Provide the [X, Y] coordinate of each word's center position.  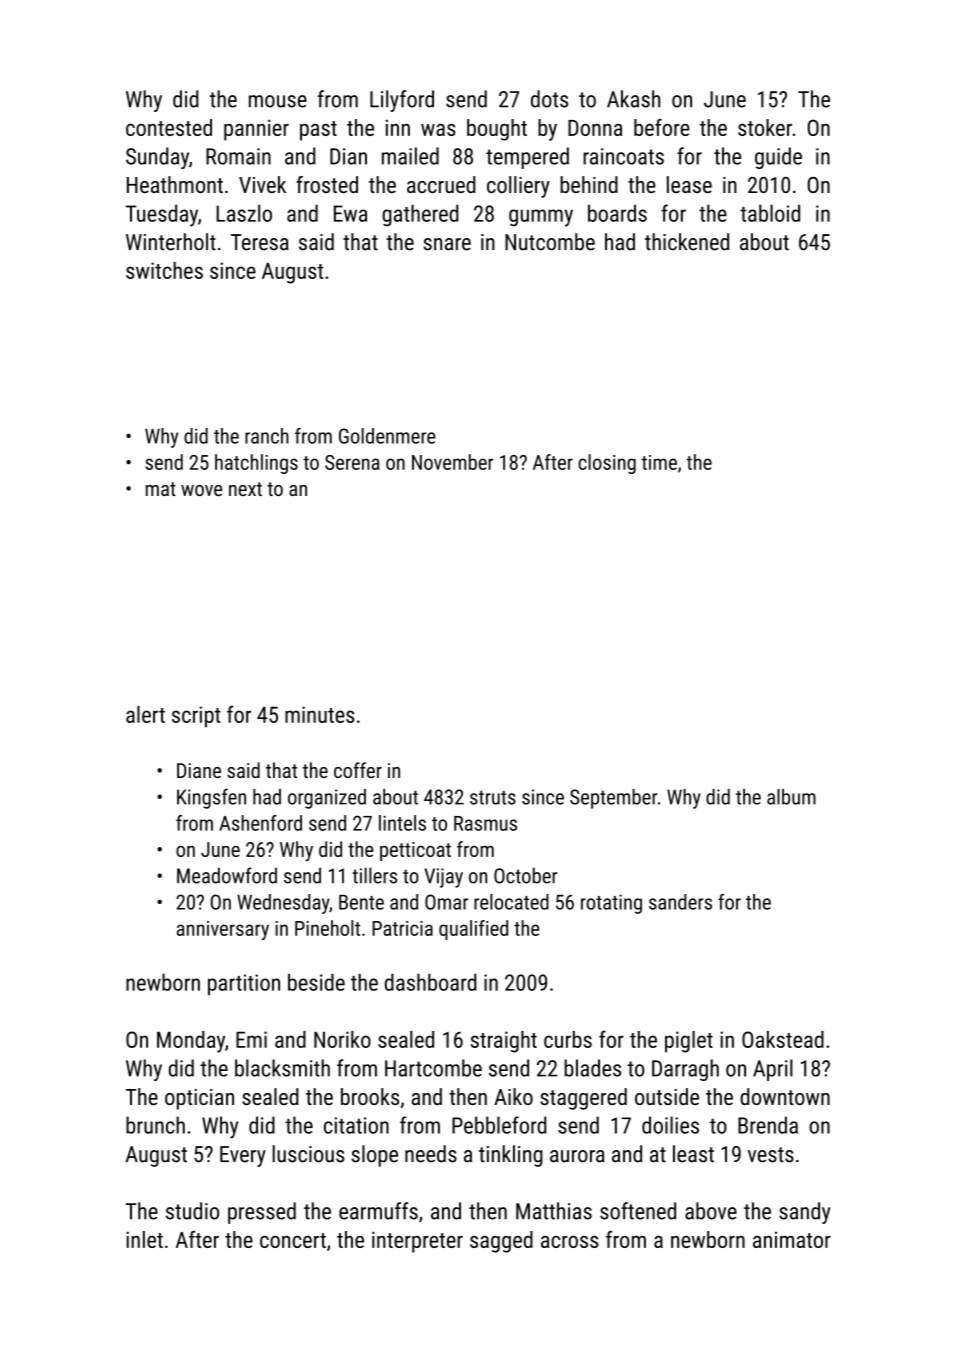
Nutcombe [550, 242]
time [659, 462]
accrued [441, 184]
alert [145, 714]
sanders [680, 902]
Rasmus [485, 823]
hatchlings [256, 464]
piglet [689, 1042]
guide [778, 158]
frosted [327, 184]
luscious [308, 1154]
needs [431, 1154]
